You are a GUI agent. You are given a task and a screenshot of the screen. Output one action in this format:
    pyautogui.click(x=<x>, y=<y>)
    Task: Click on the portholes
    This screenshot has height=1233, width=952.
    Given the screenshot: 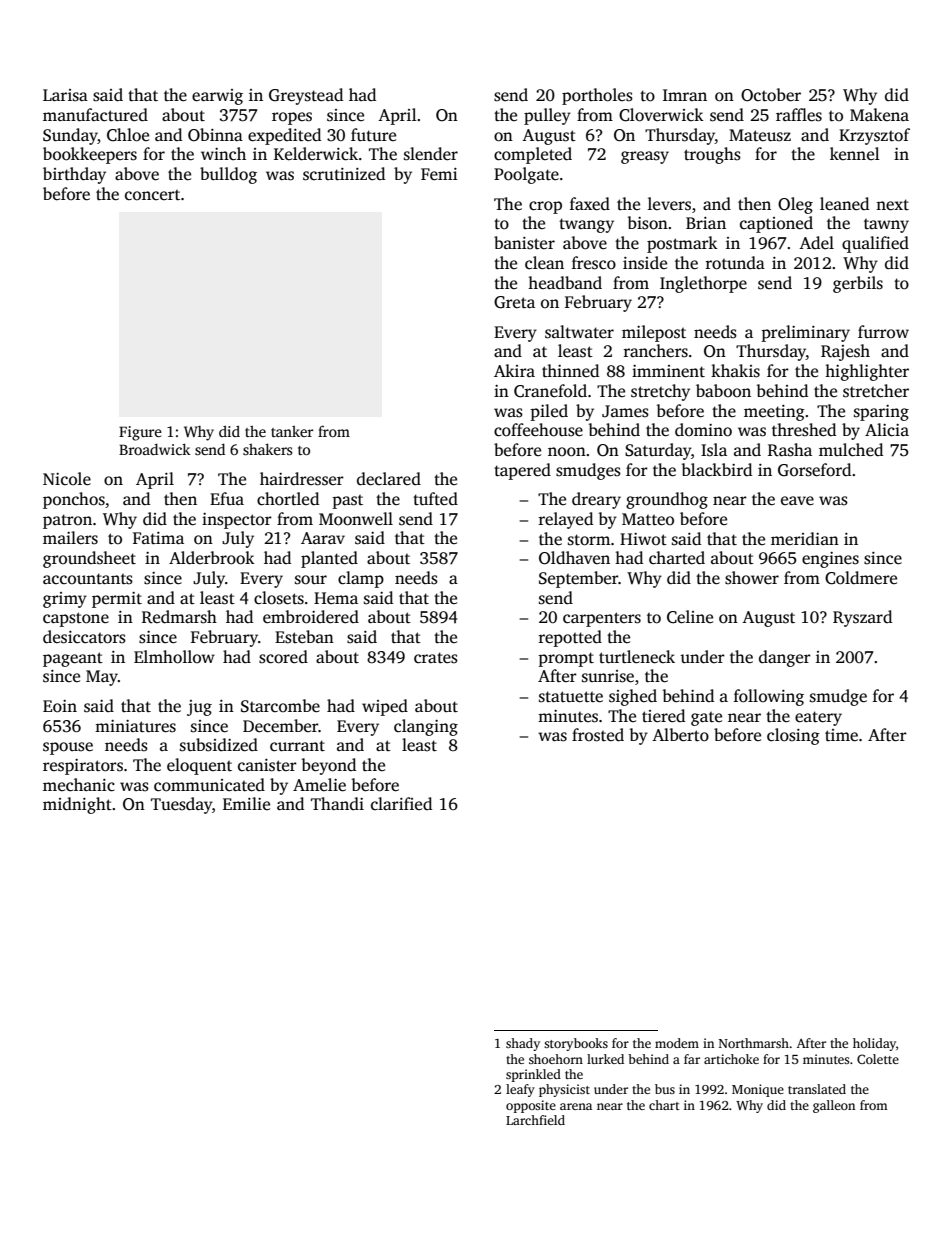 What is the action you would take?
    pyautogui.click(x=597, y=96)
